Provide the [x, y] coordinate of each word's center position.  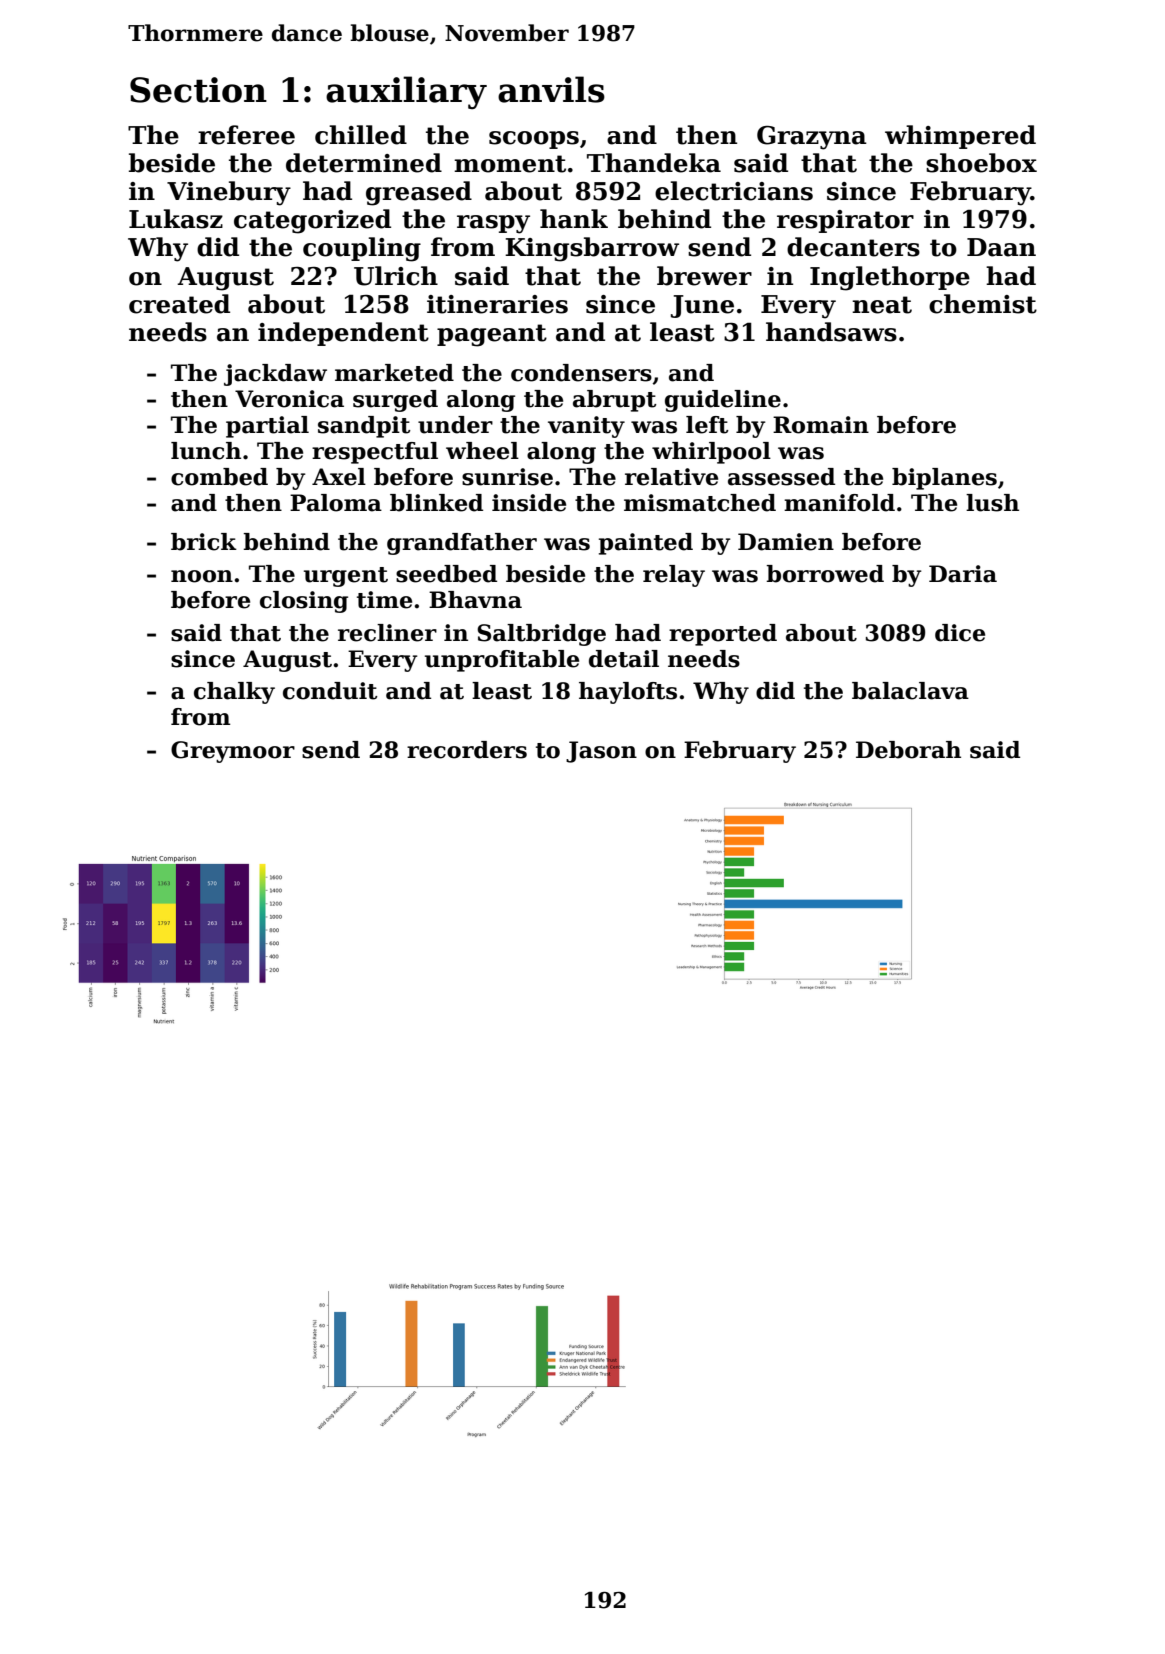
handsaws [831, 332]
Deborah [908, 750]
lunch [206, 451]
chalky [234, 693]
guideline [723, 401]
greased [419, 193]
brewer [704, 276]
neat [882, 305]
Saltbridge [541, 635]
